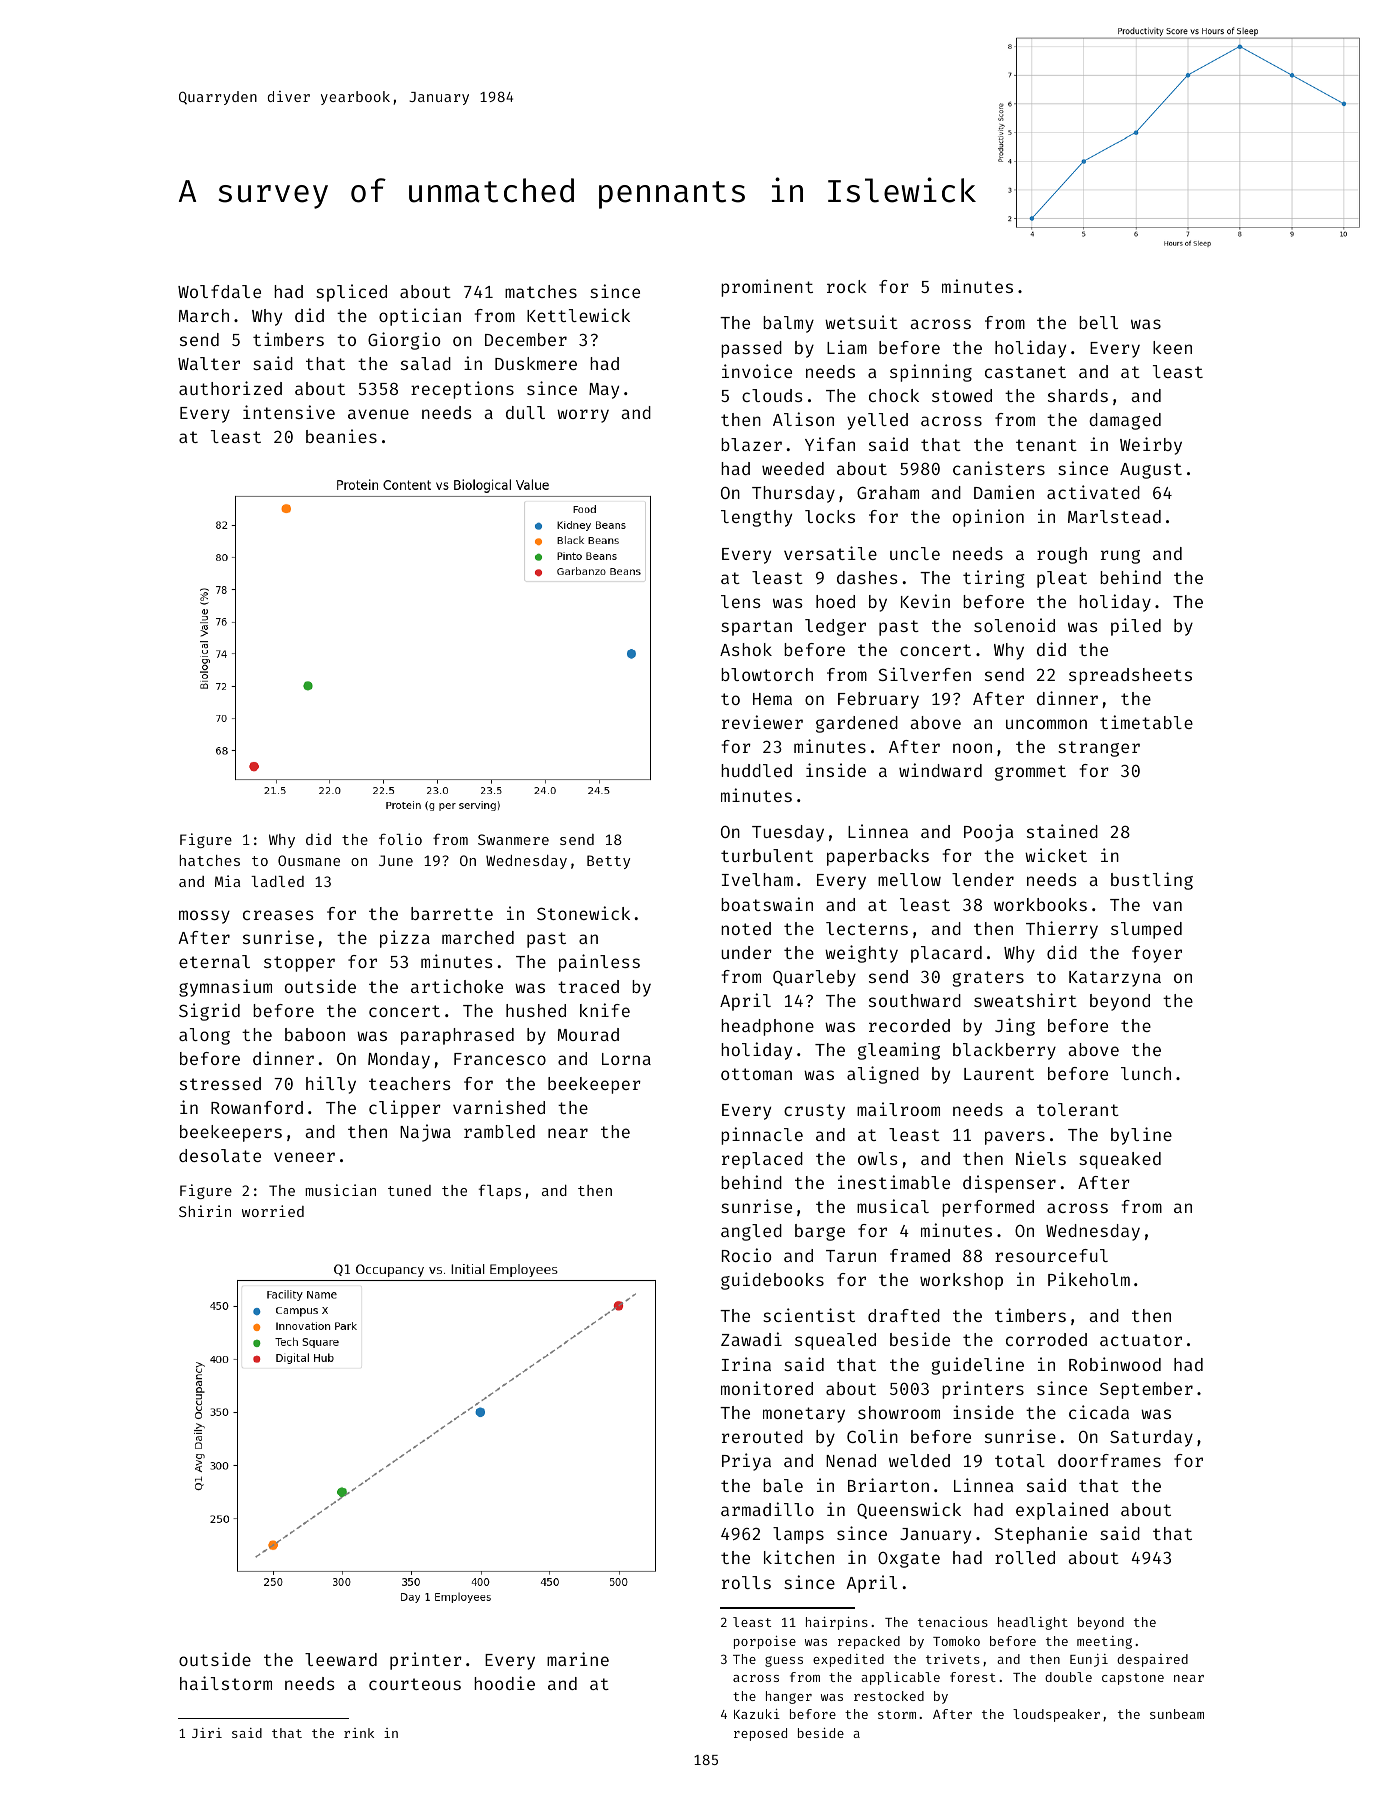 The image size is (1386, 1793). Describe the element at coordinates (204, 917) in the document. I see `mossy` at that location.
